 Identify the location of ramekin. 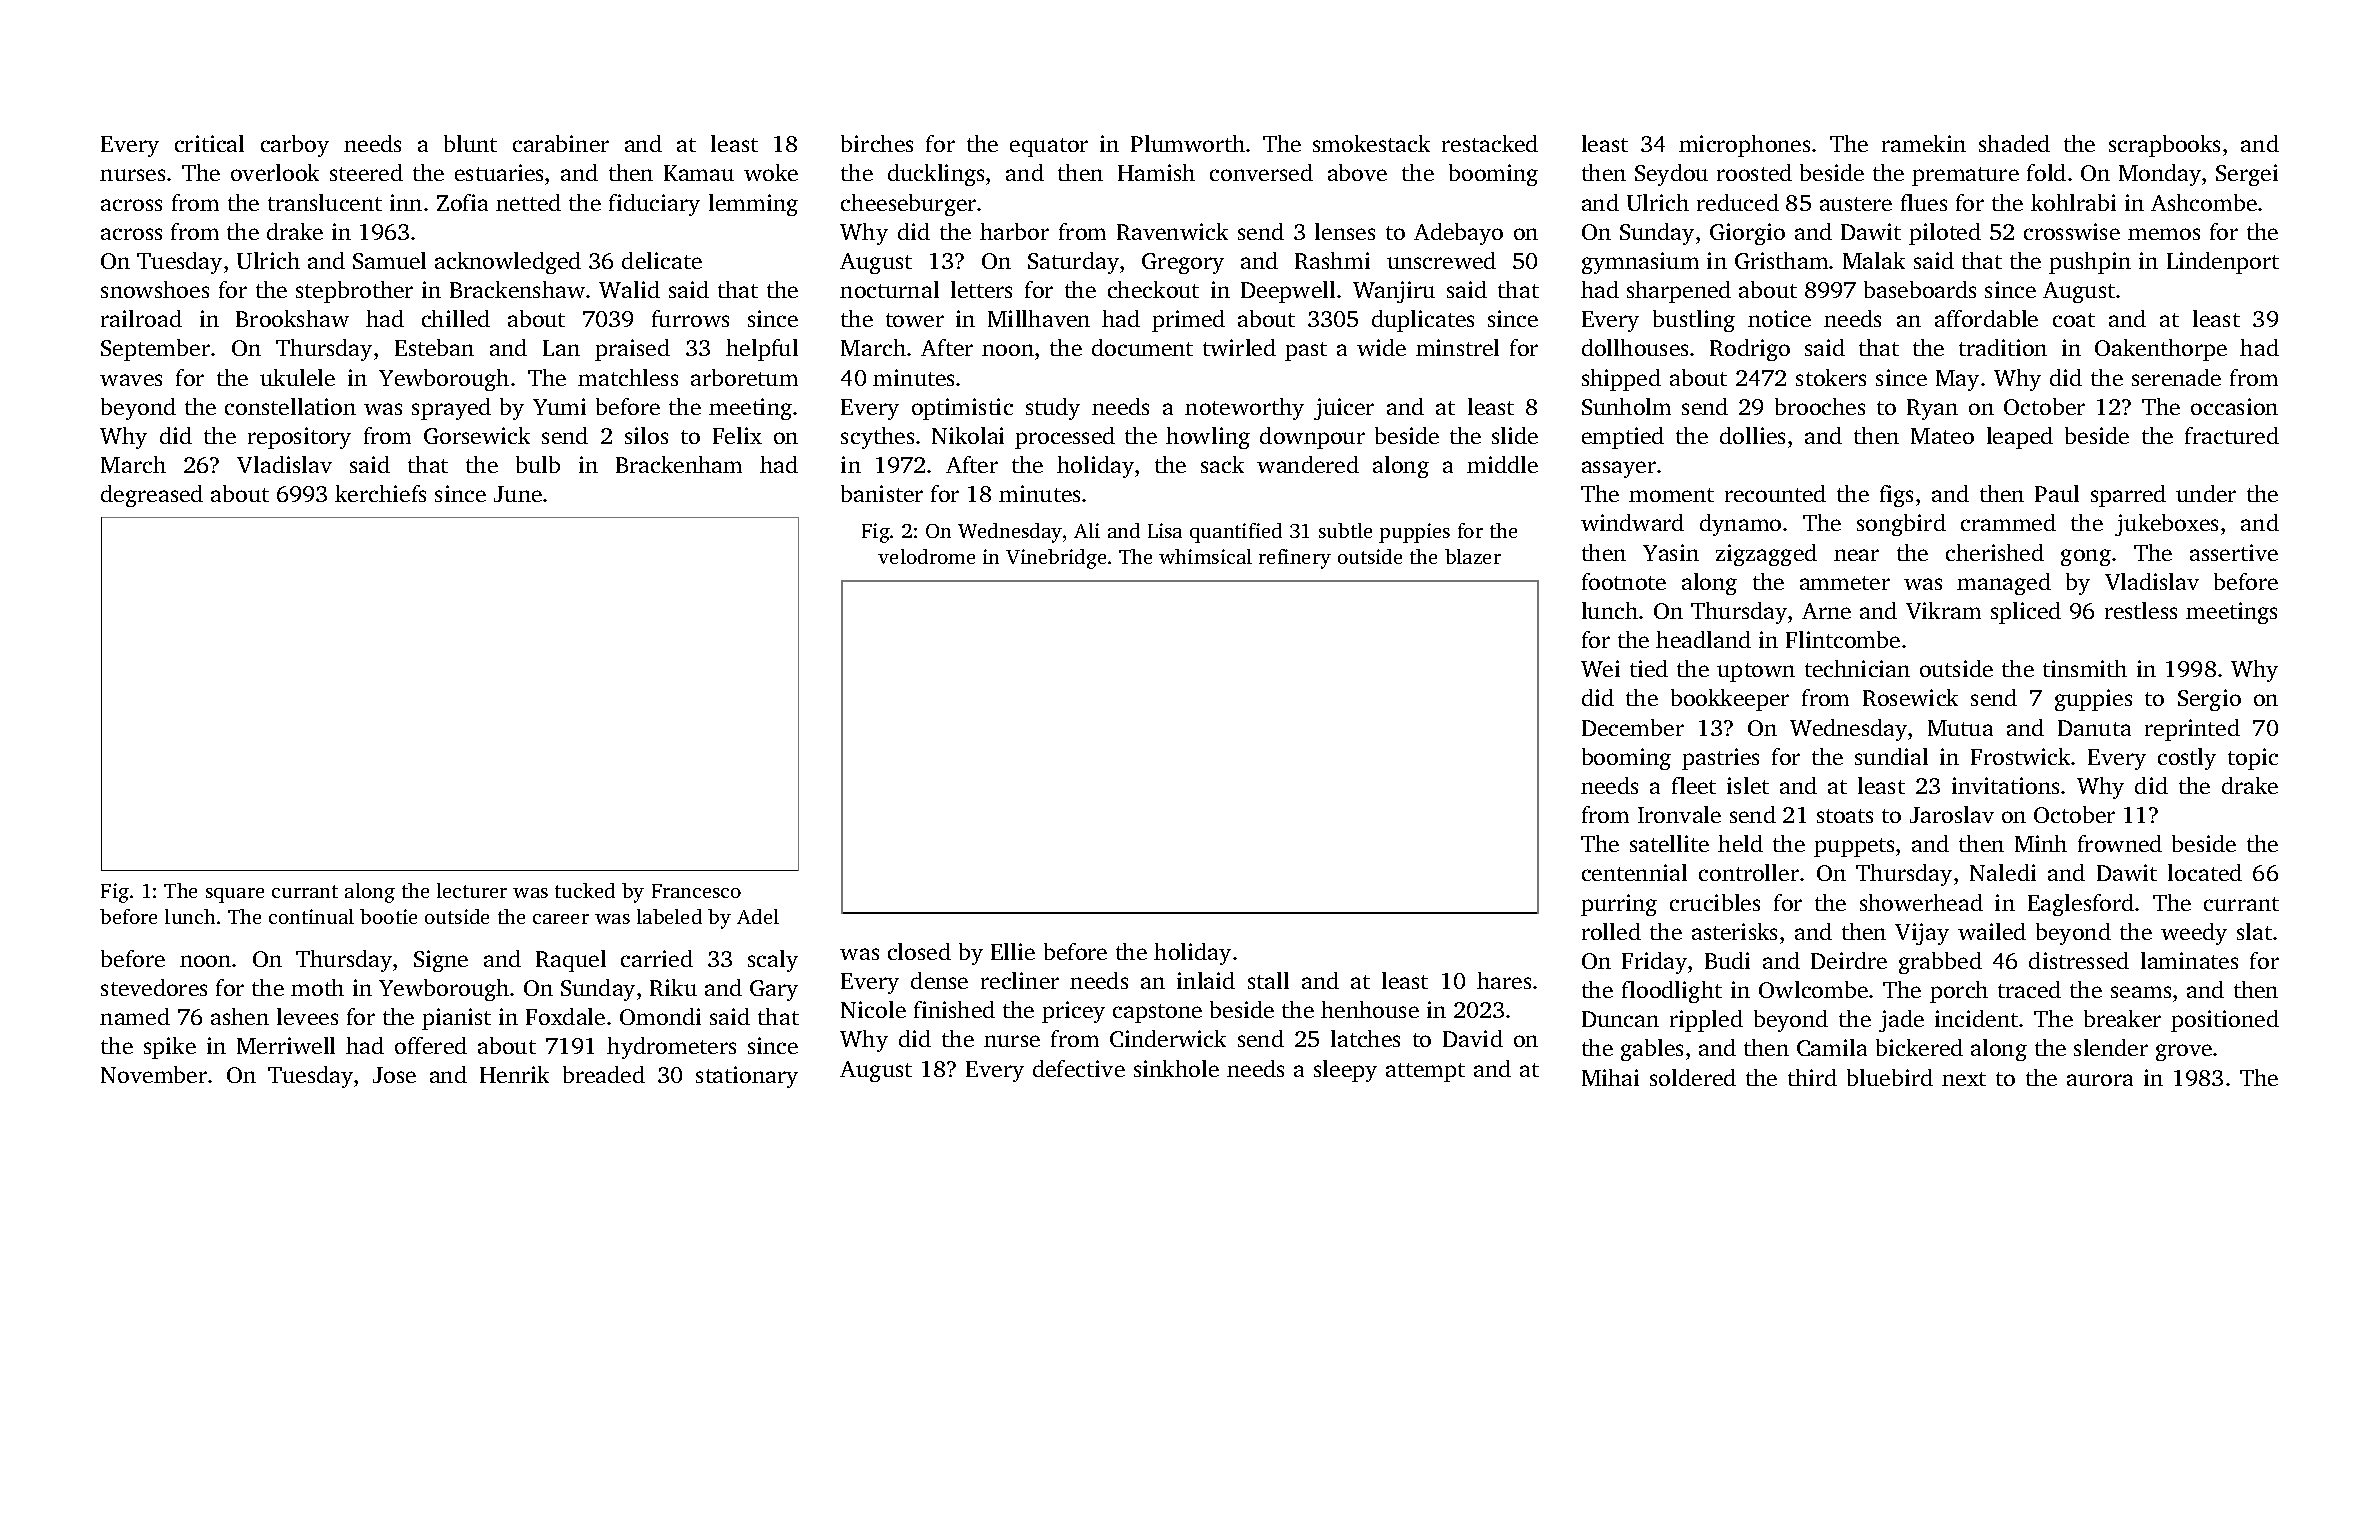
(1924, 143).
